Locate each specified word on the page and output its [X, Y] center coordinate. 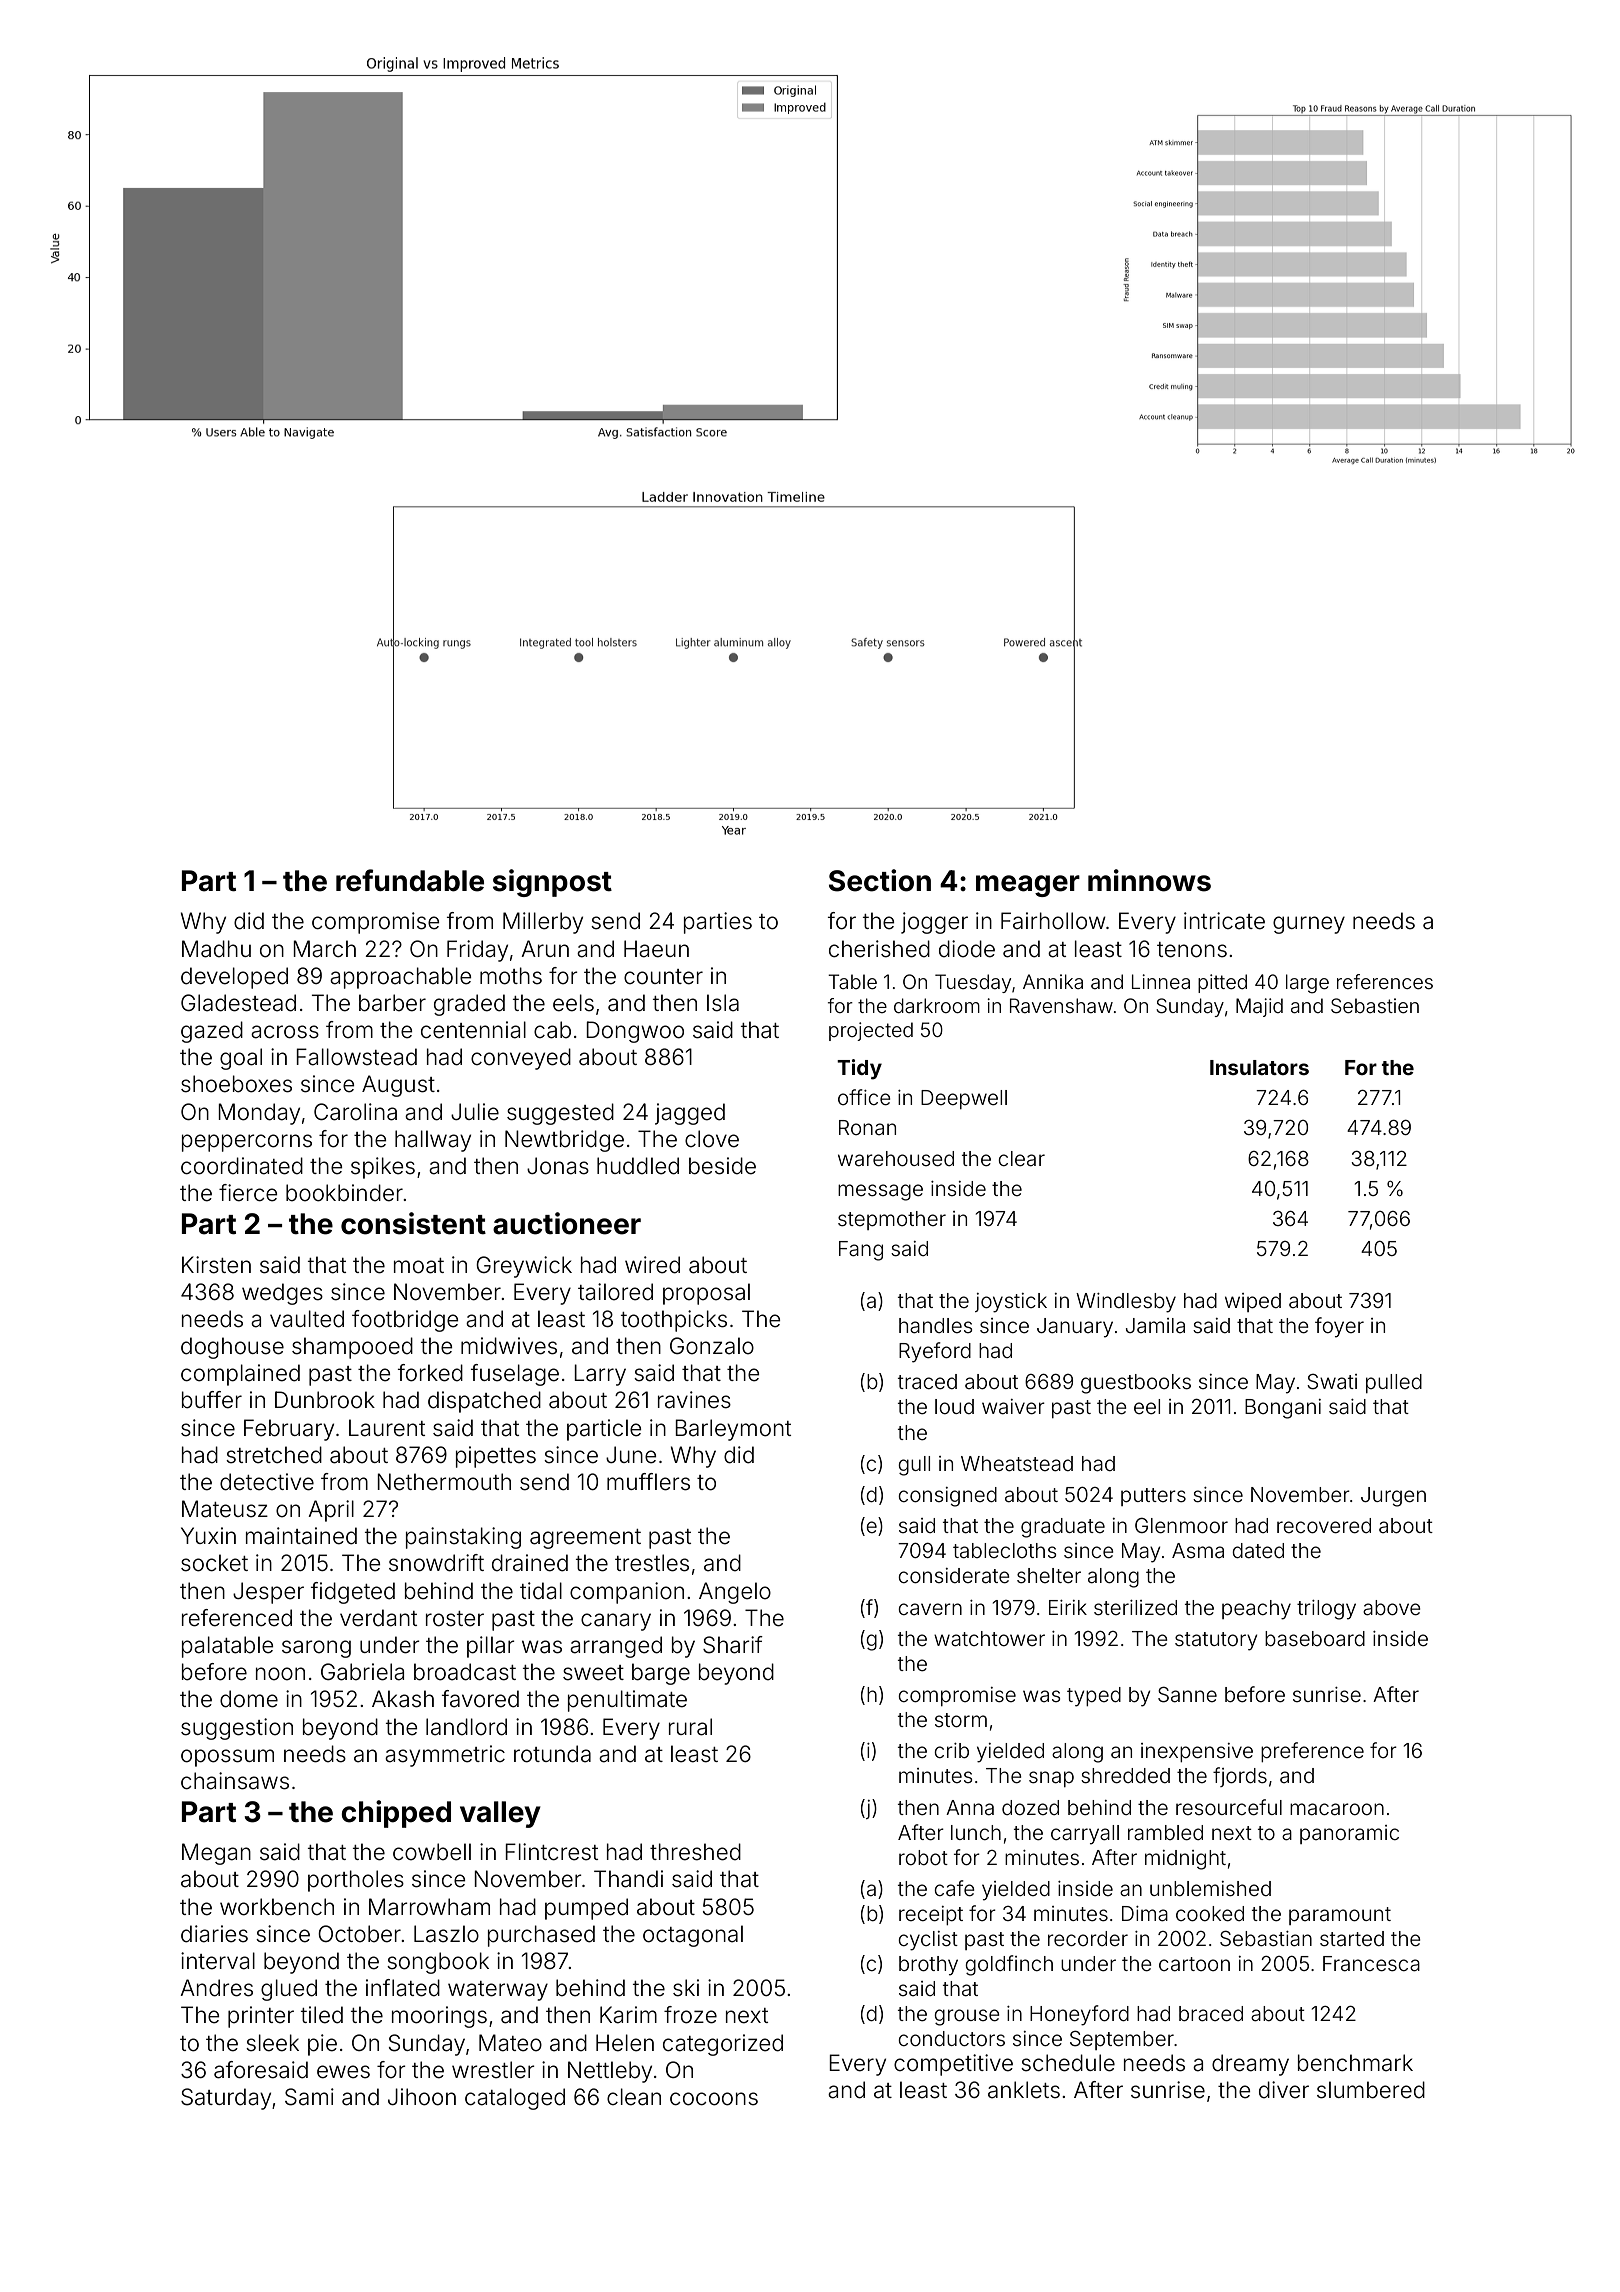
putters [1153, 1497]
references [1385, 981]
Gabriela [362, 1672]
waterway [498, 1991]
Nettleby [610, 2072]
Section [880, 880]
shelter [1049, 1575]
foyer [1339, 1327]
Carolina [355, 1112]
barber [392, 1003]
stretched [274, 1455]
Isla [723, 1003]
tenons [1192, 950]
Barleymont [733, 1430]
